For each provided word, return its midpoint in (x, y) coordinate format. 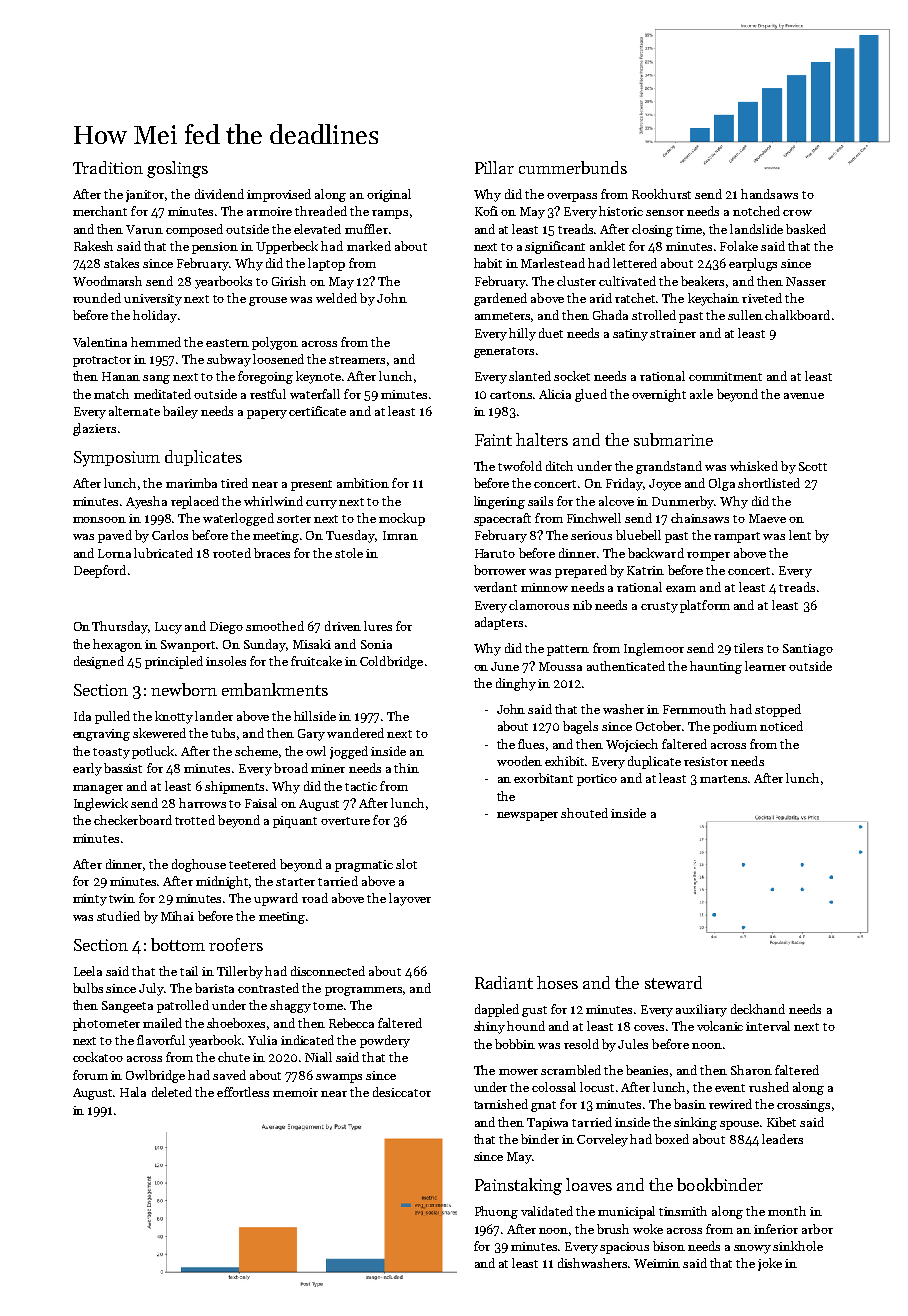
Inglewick (101, 804)
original (389, 195)
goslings (177, 169)
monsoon (99, 520)
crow (797, 213)
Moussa (560, 666)
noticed (781, 726)
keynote (318, 377)
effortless (243, 1092)
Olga (722, 484)
